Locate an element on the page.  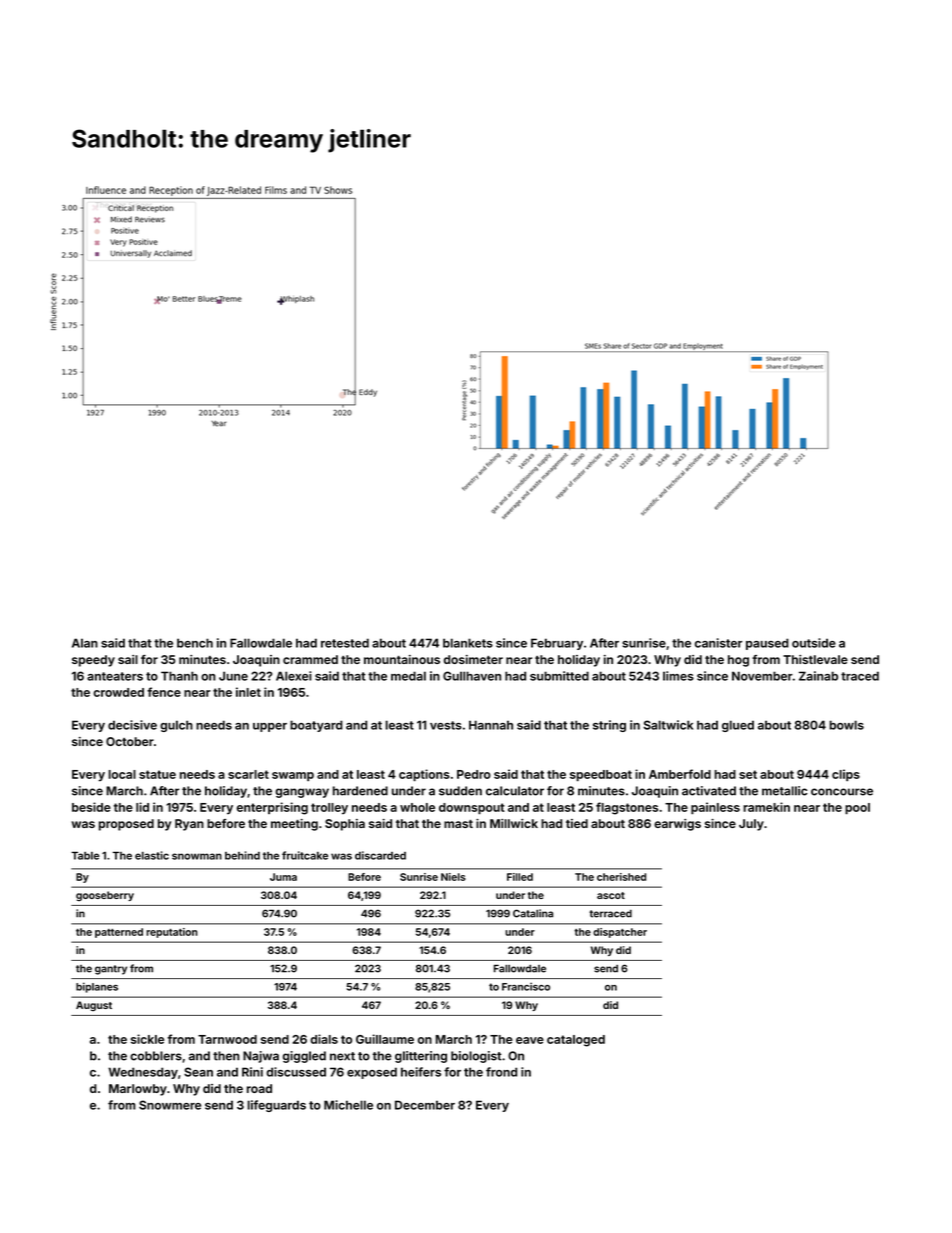
meeting is located at coordinates (294, 825).
